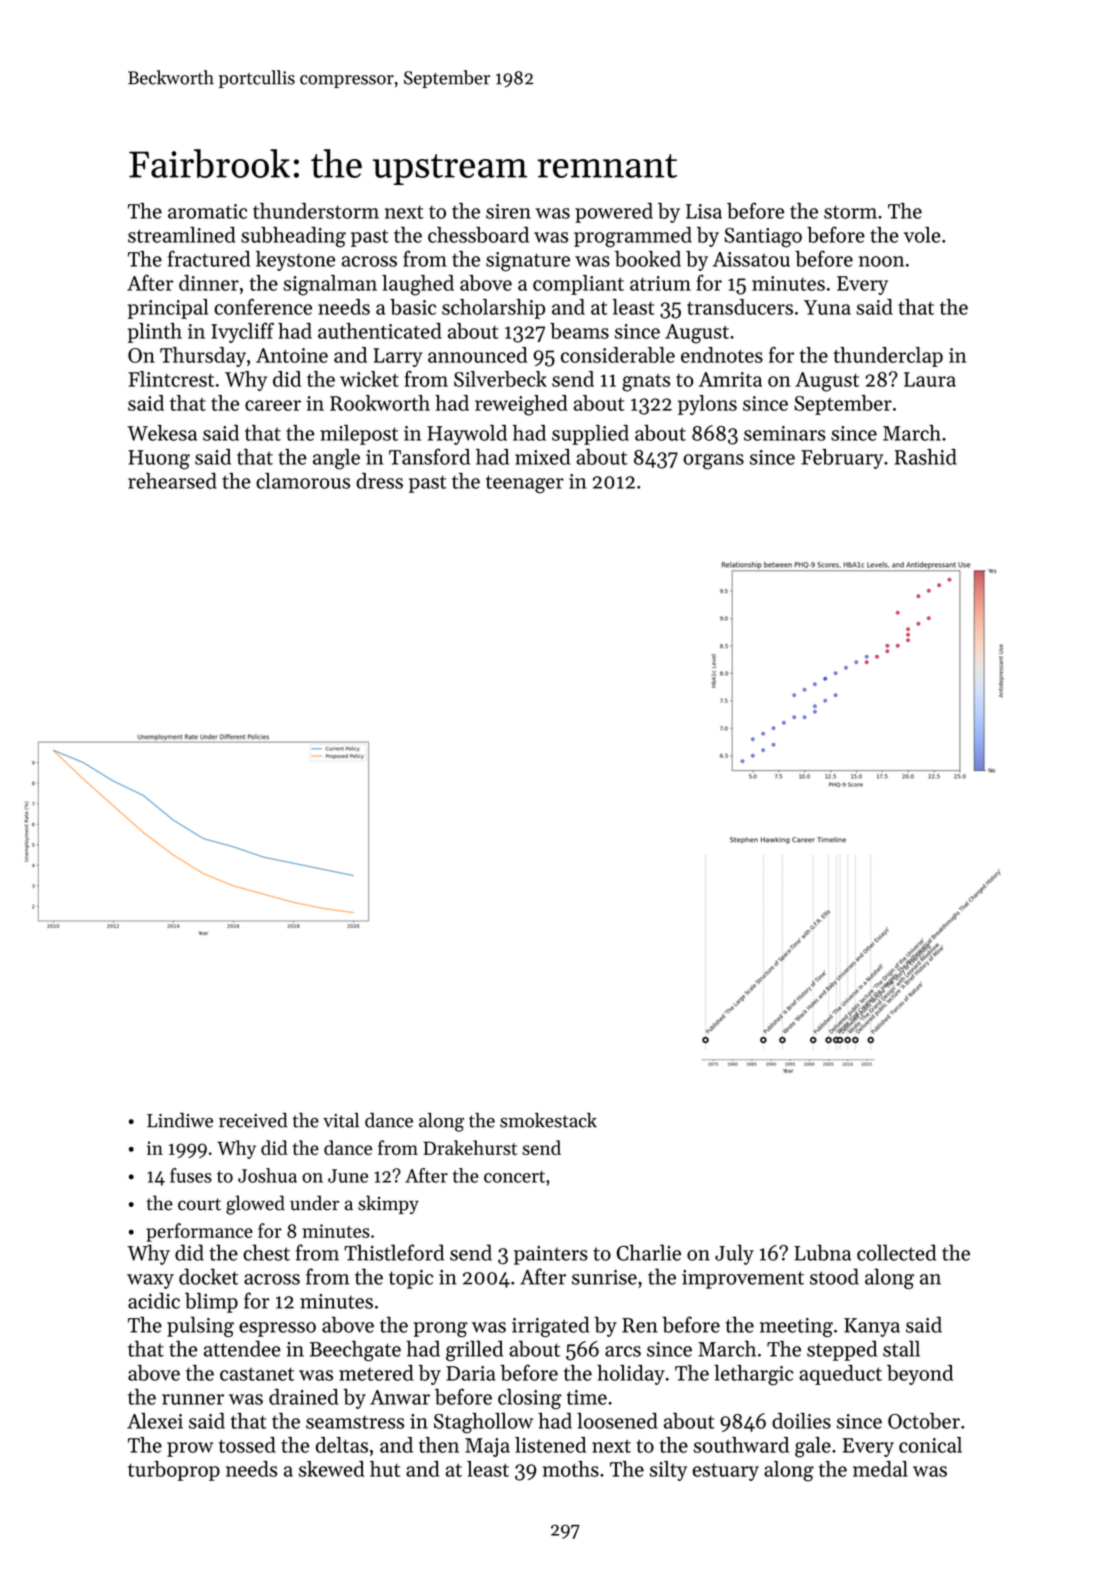 The height and width of the page is (1592, 1100). I want to click on smokestack, so click(548, 1120).
